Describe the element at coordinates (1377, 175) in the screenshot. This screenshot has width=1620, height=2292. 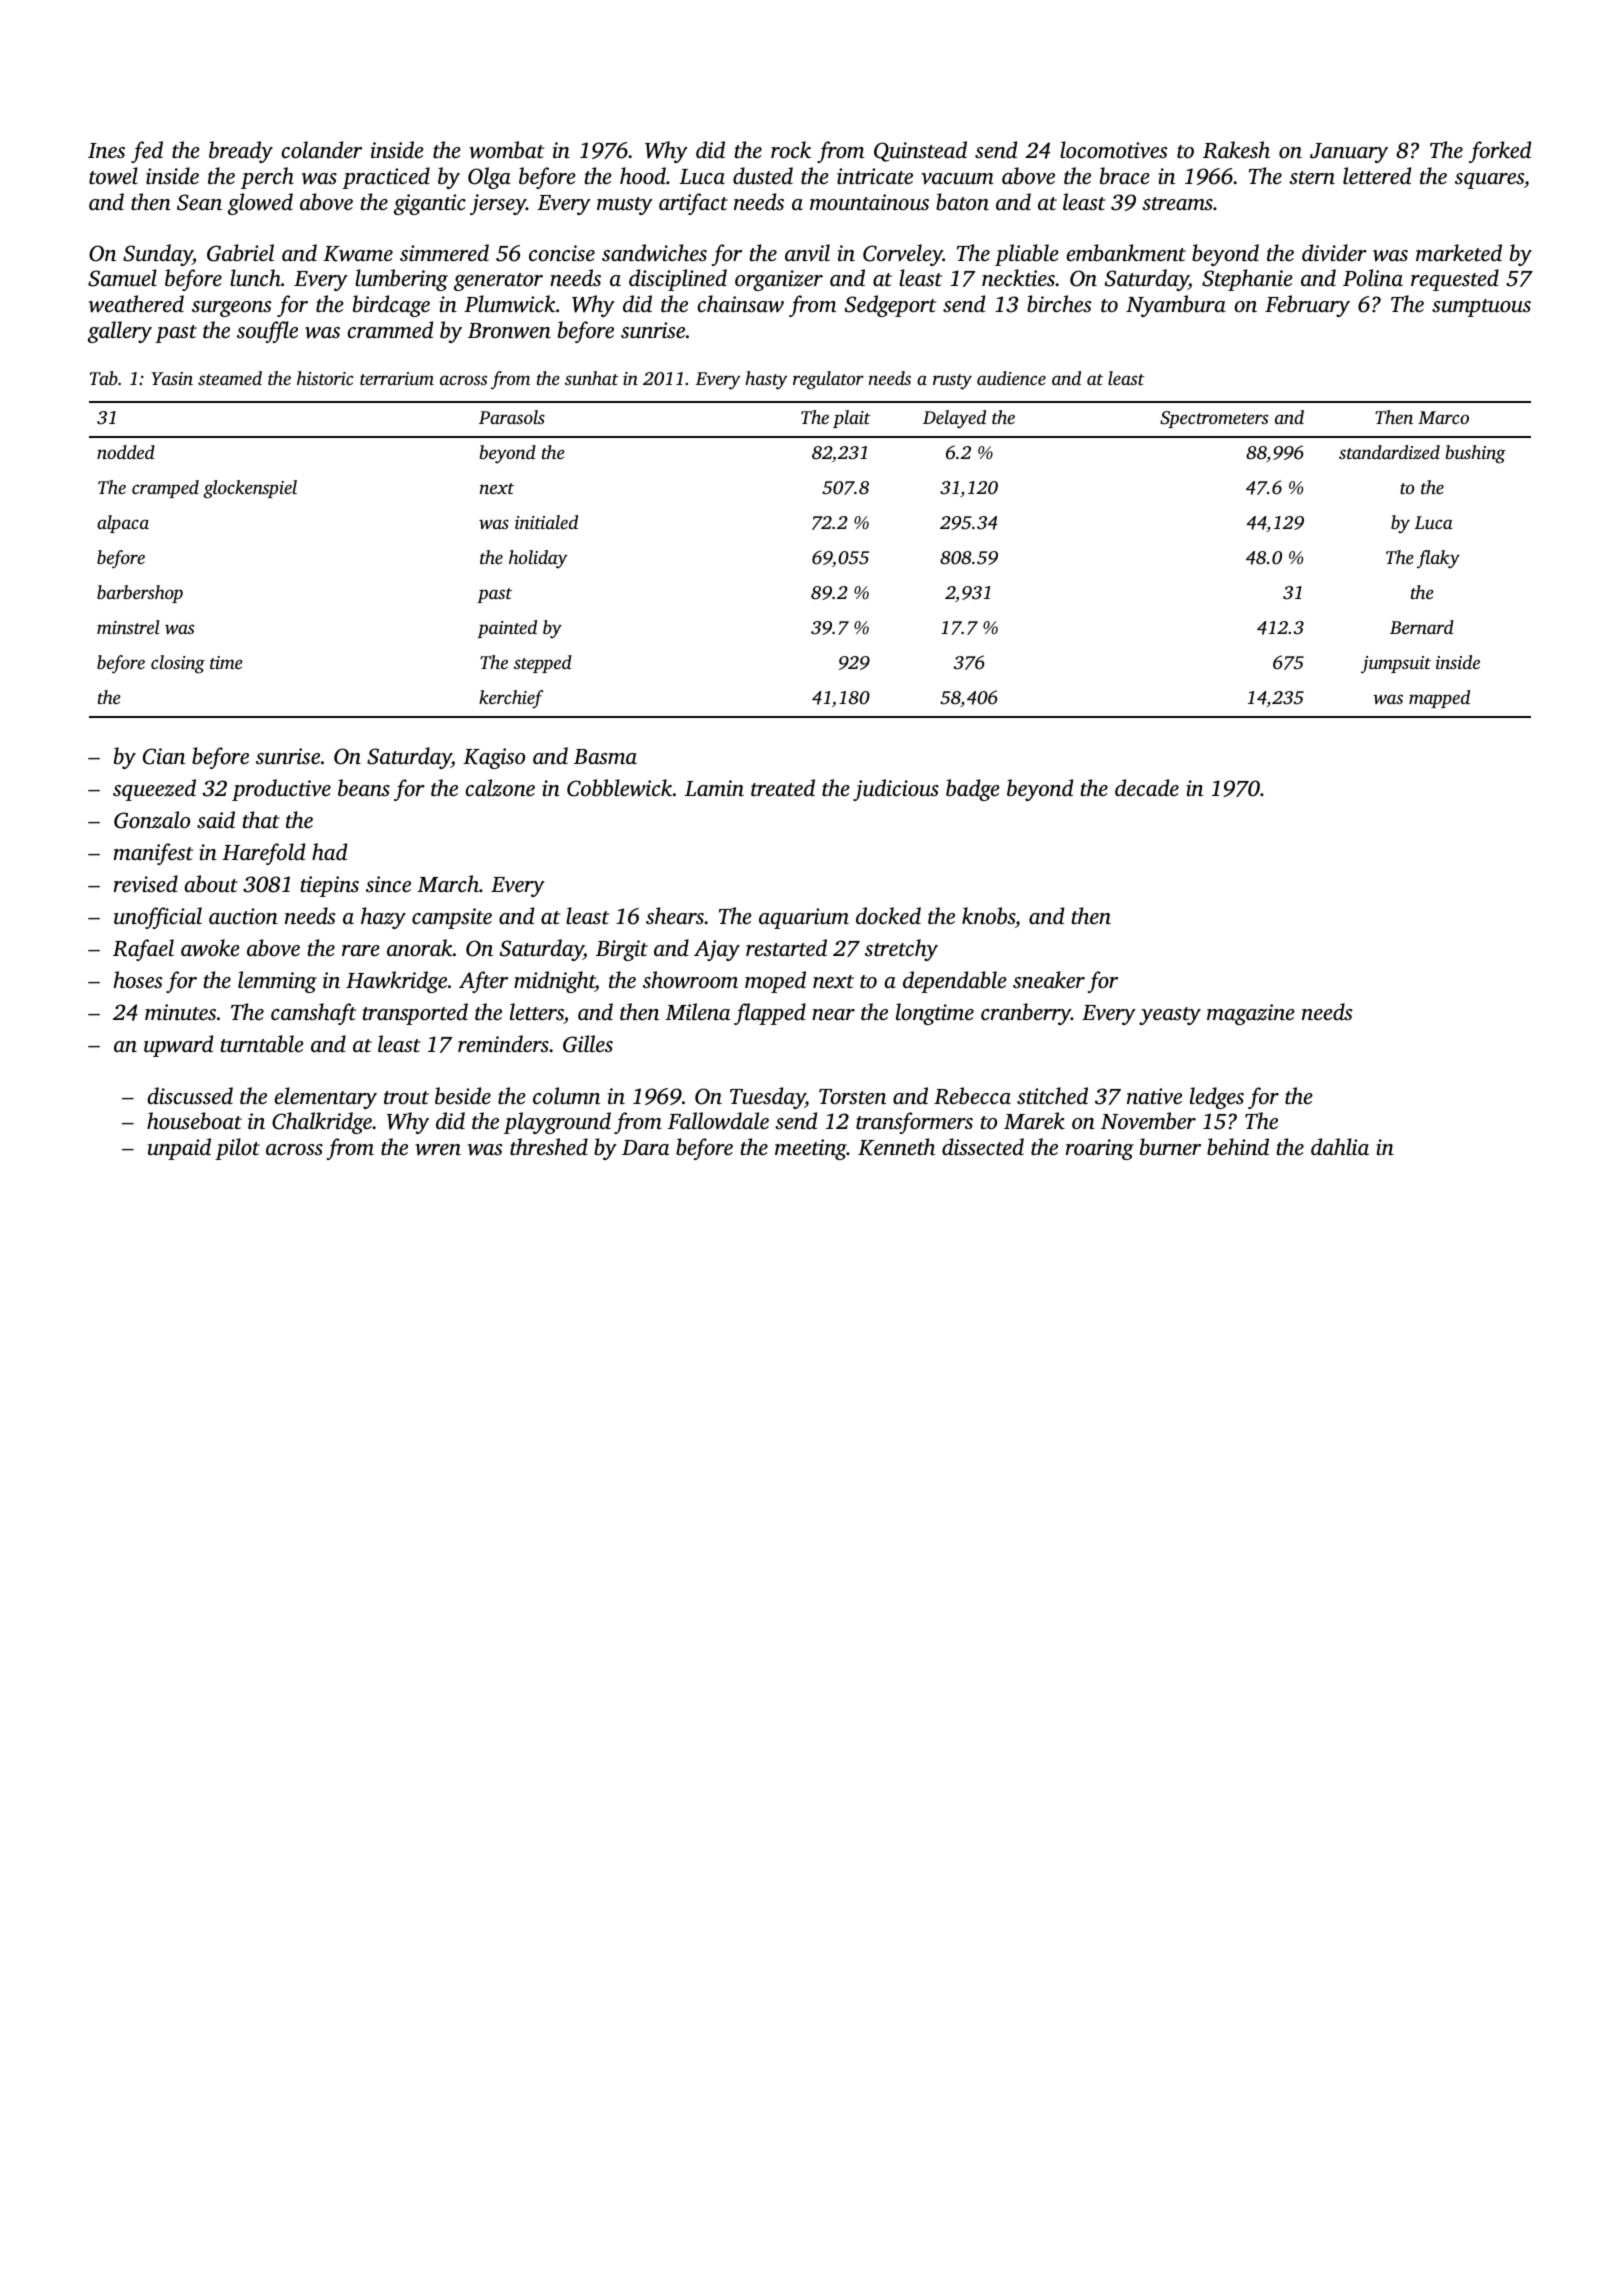
I see `lettered` at that location.
